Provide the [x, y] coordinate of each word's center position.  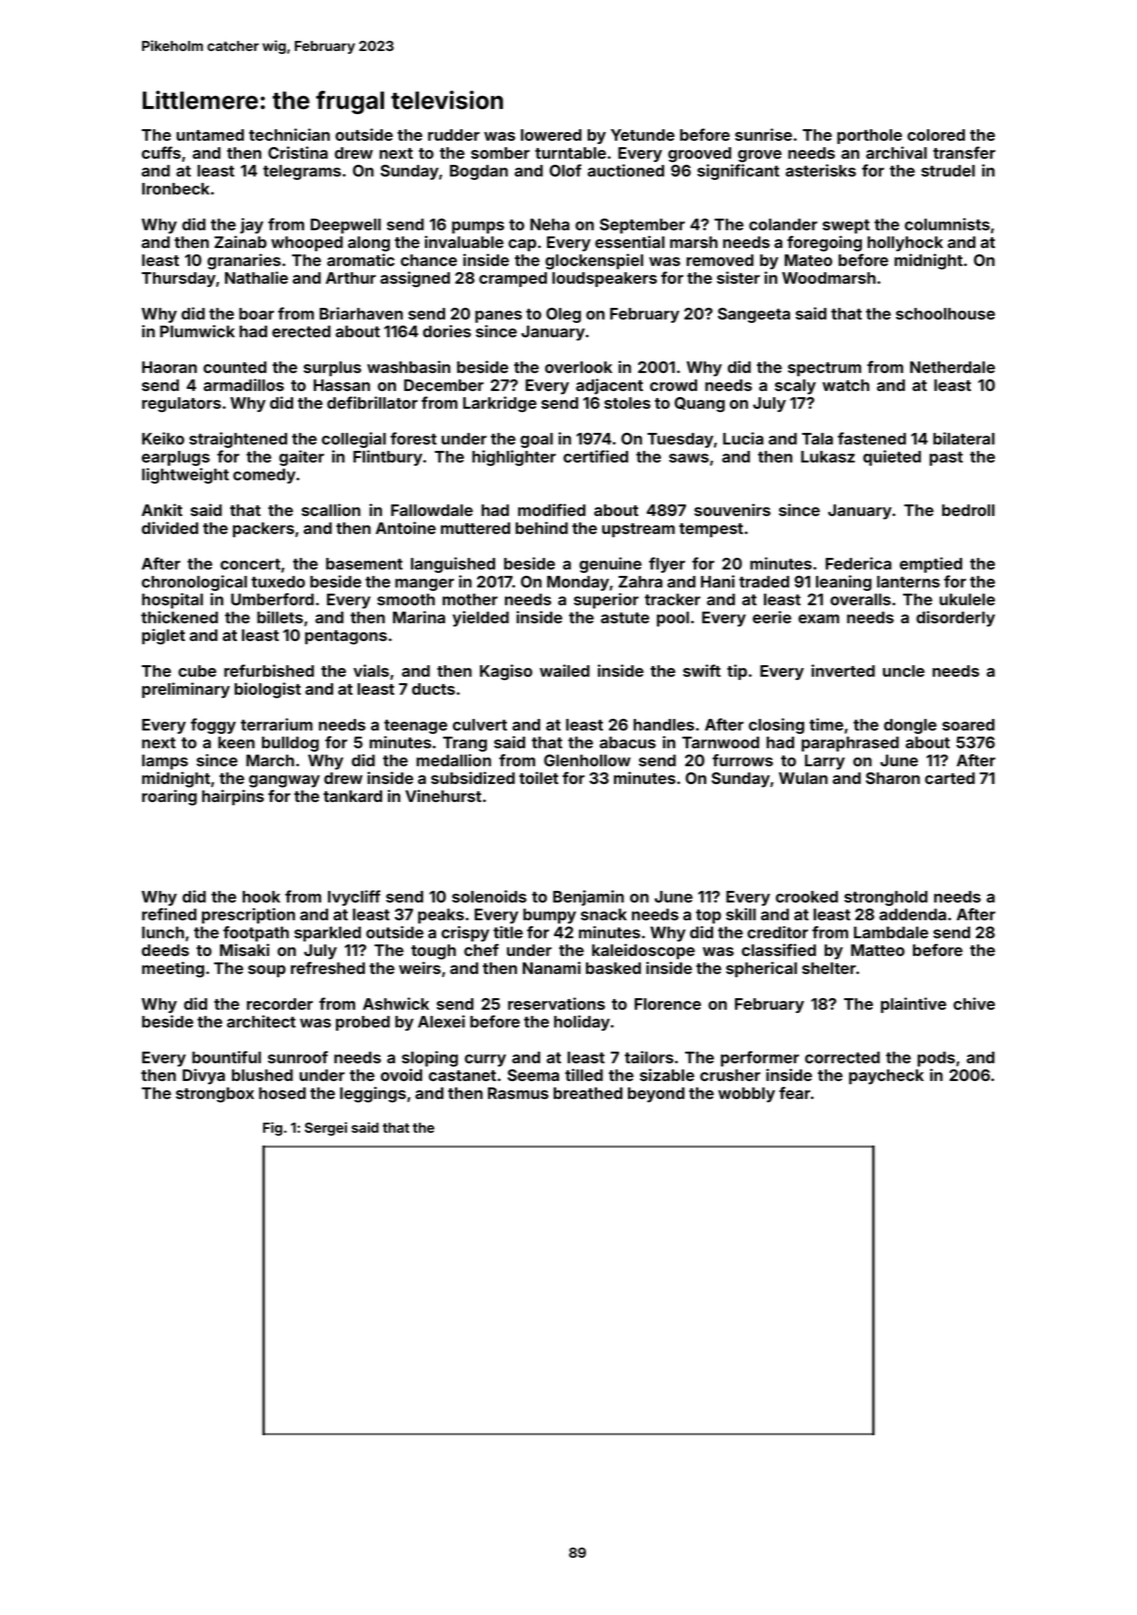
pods [936, 1059]
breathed [588, 1093]
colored [936, 135]
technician [289, 134]
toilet [538, 778]
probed [363, 1023]
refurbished [269, 670]
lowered [551, 135]
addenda [912, 914]
